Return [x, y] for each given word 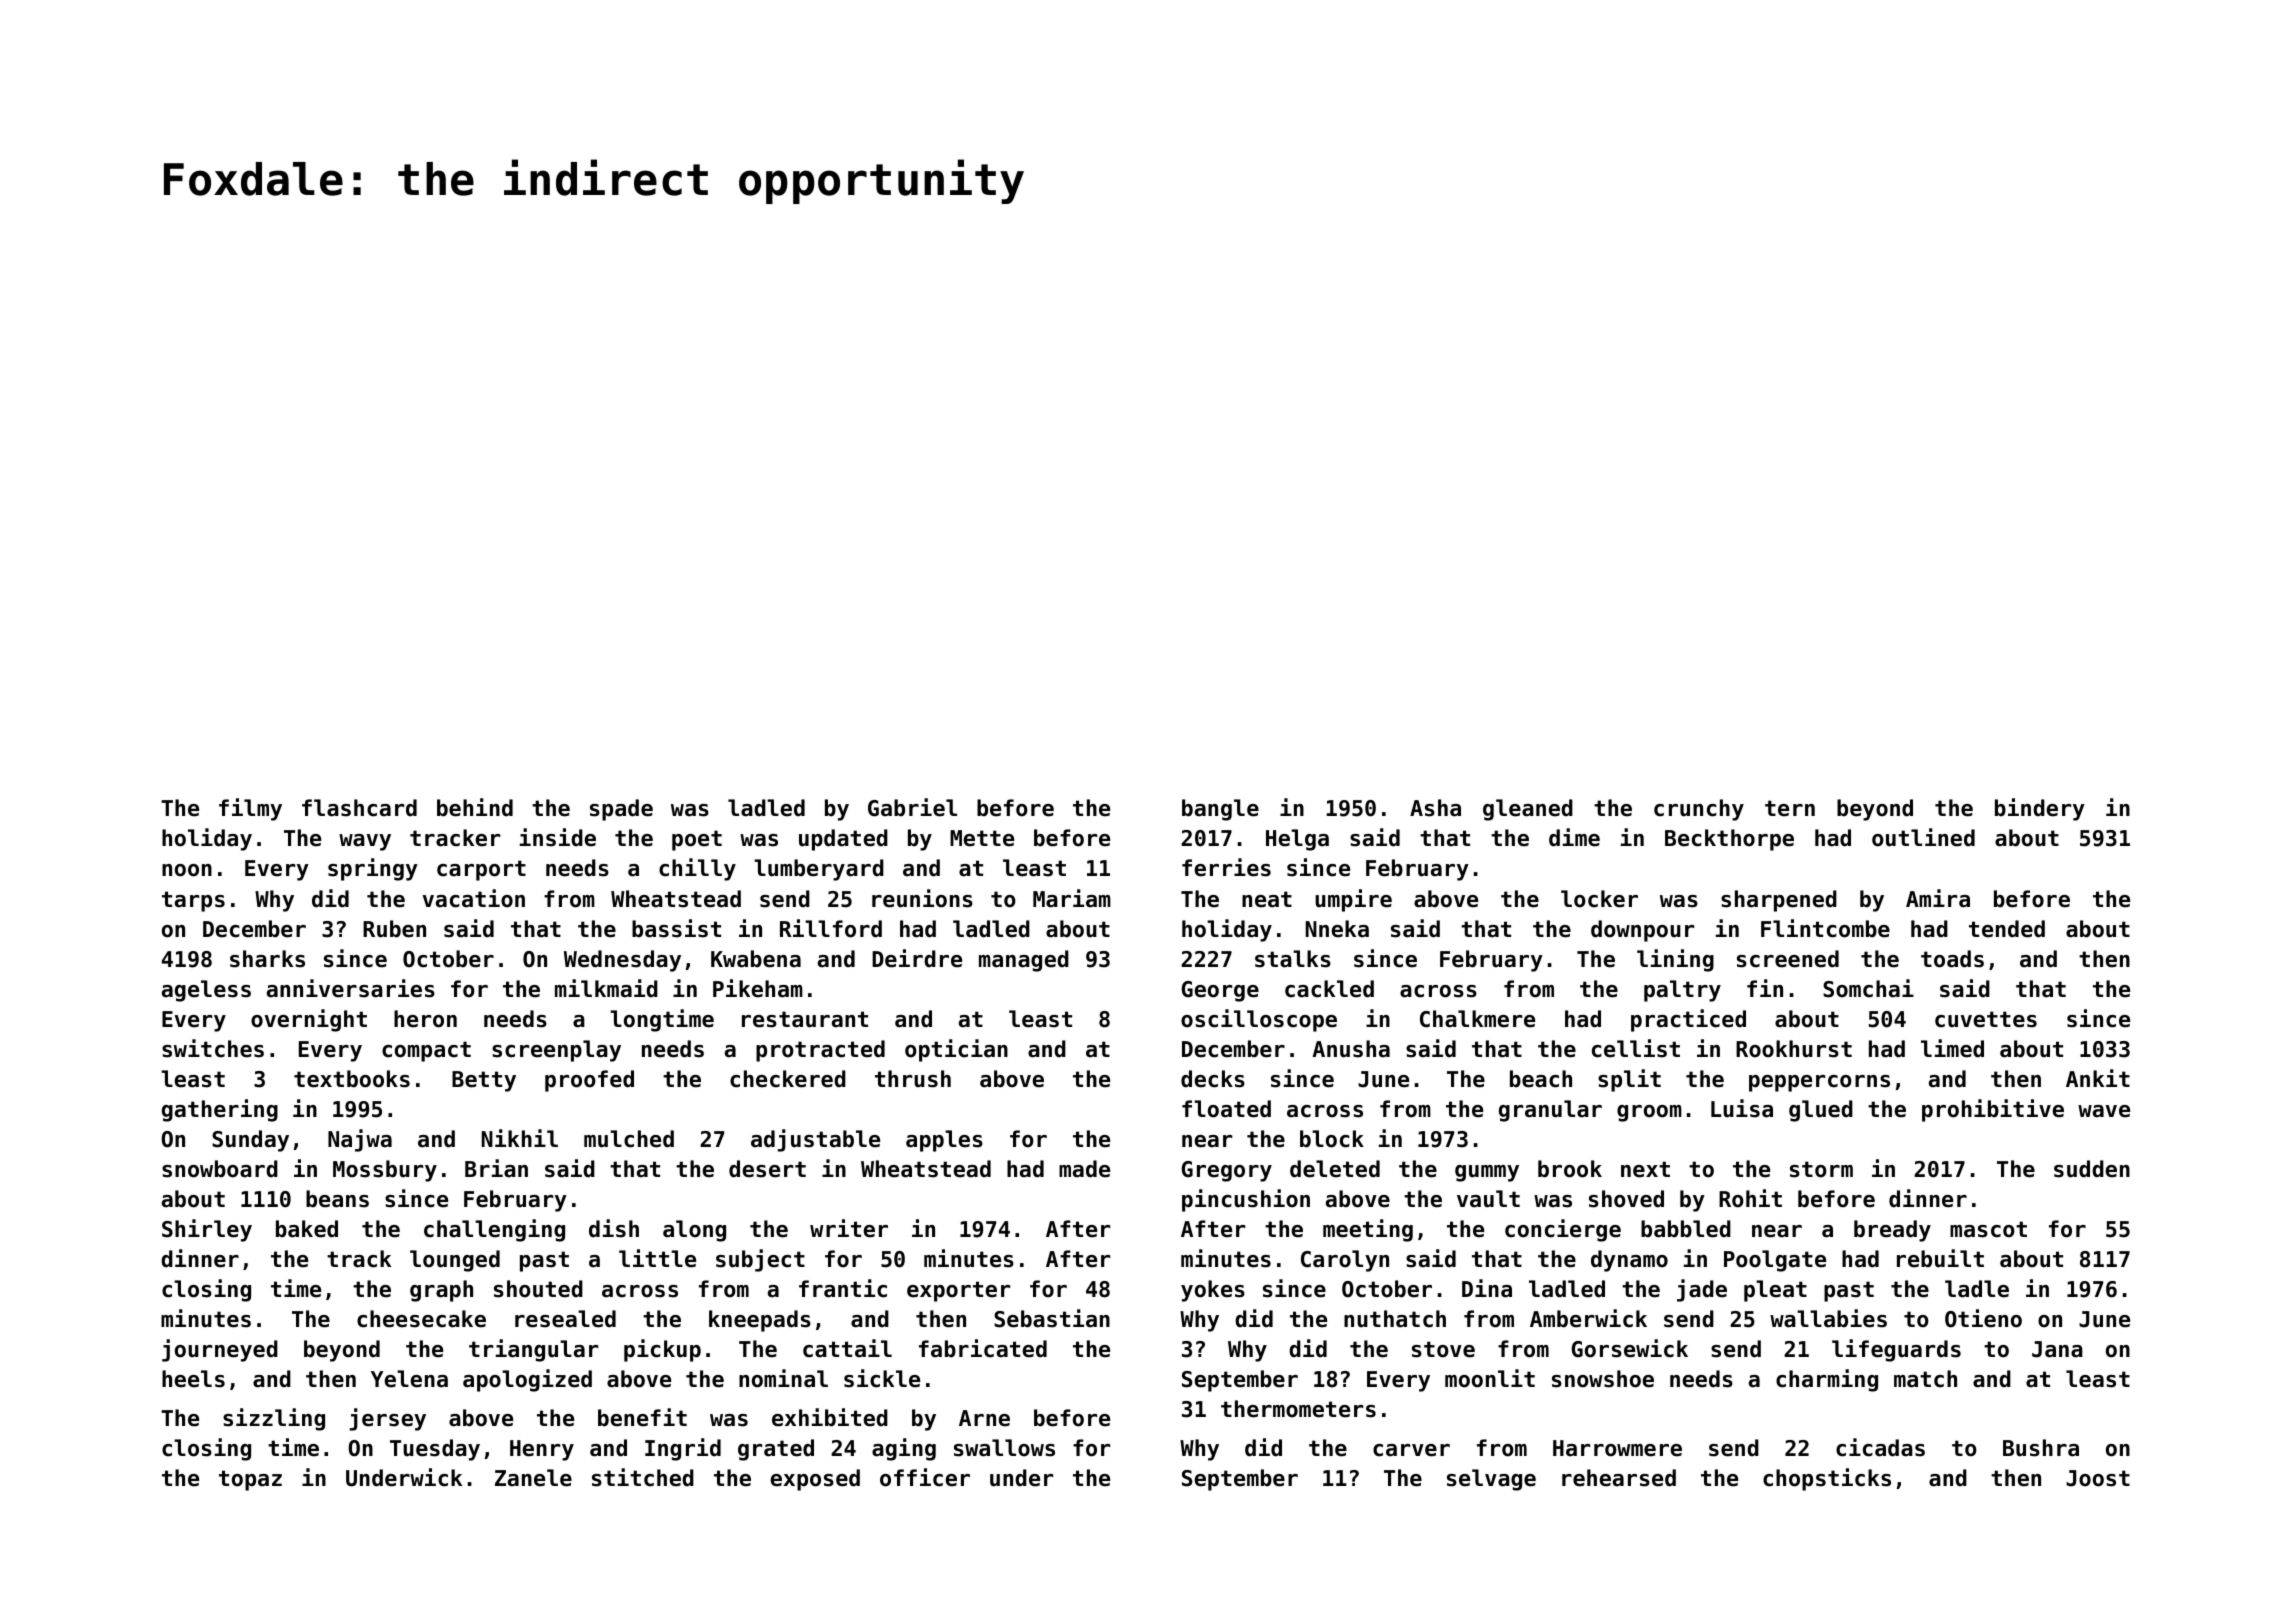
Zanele [533, 1478]
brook [1570, 1169]
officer [925, 1477]
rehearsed [1619, 1478]
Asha [1435, 808]
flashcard [359, 808]
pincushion [1246, 1200]
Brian [496, 1168]
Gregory [1227, 1171]
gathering [220, 1110]
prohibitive [1993, 1110]
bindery [2040, 809]
